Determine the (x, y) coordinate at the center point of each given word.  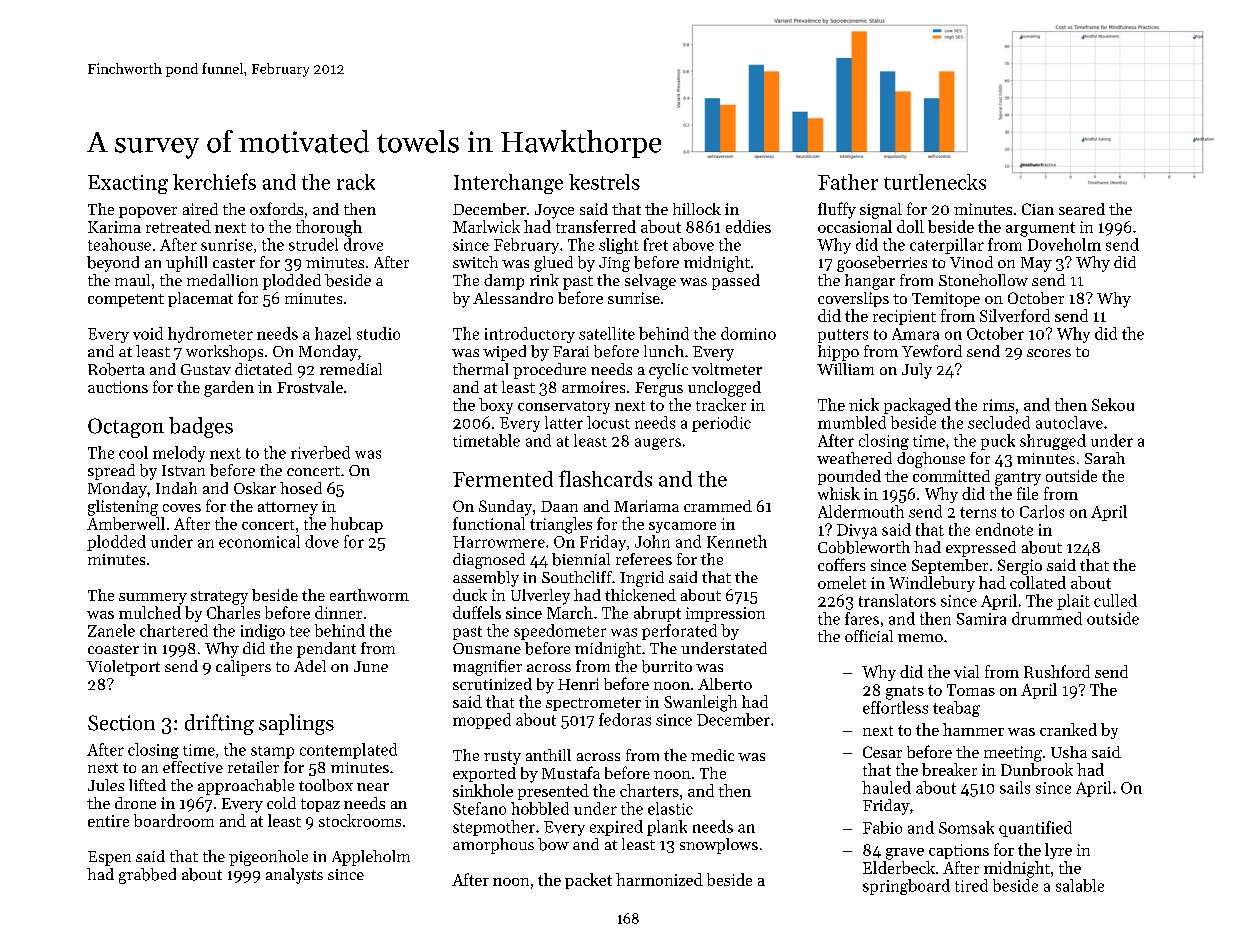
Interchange (508, 184)
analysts (294, 876)
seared (1082, 209)
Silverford (1015, 315)
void (148, 333)
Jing (614, 264)
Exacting (128, 184)
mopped (482, 721)
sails (1015, 787)
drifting (219, 724)
